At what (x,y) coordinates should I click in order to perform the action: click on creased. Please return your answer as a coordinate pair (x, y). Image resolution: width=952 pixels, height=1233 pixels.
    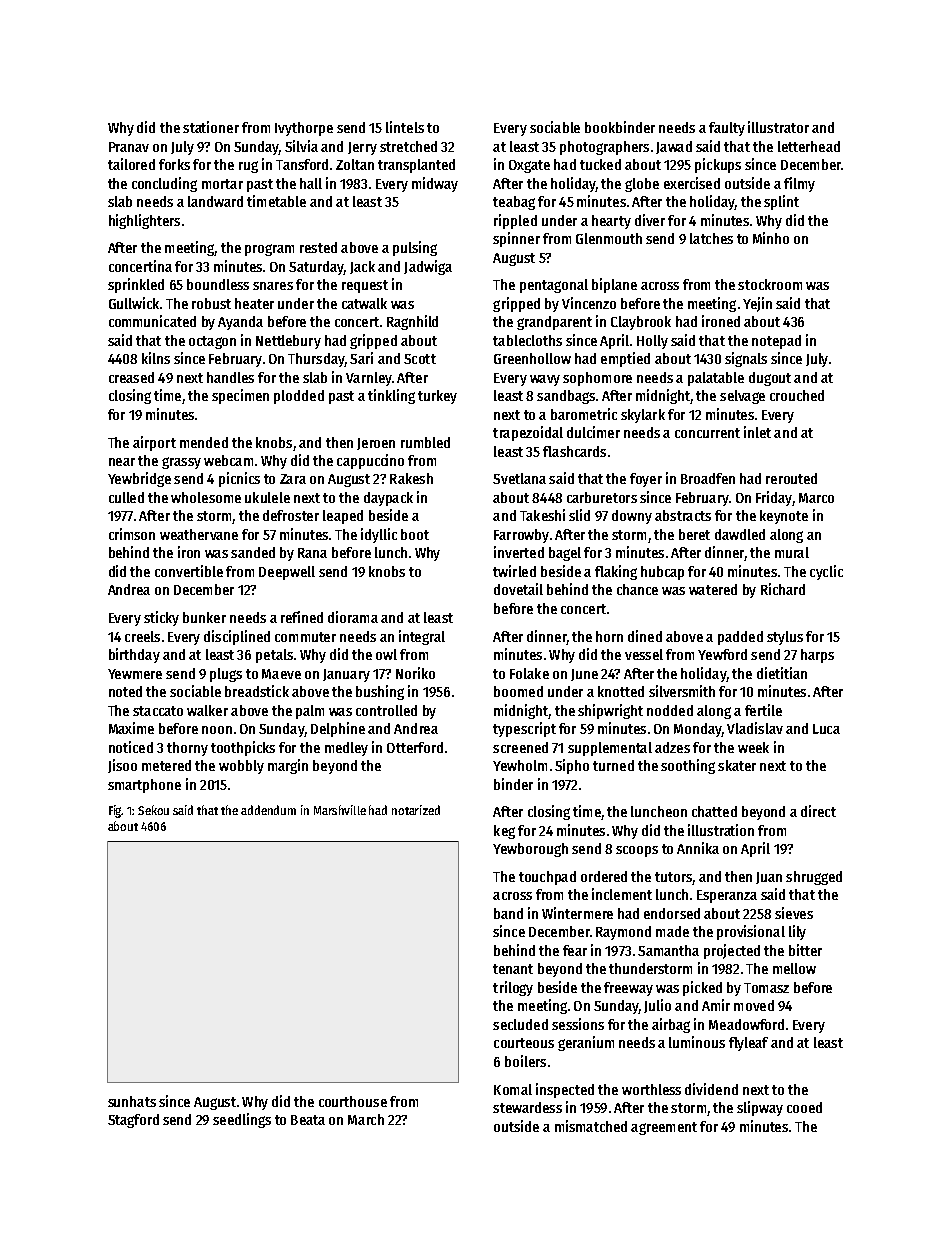
    Looking at the image, I should click on (131, 377).
